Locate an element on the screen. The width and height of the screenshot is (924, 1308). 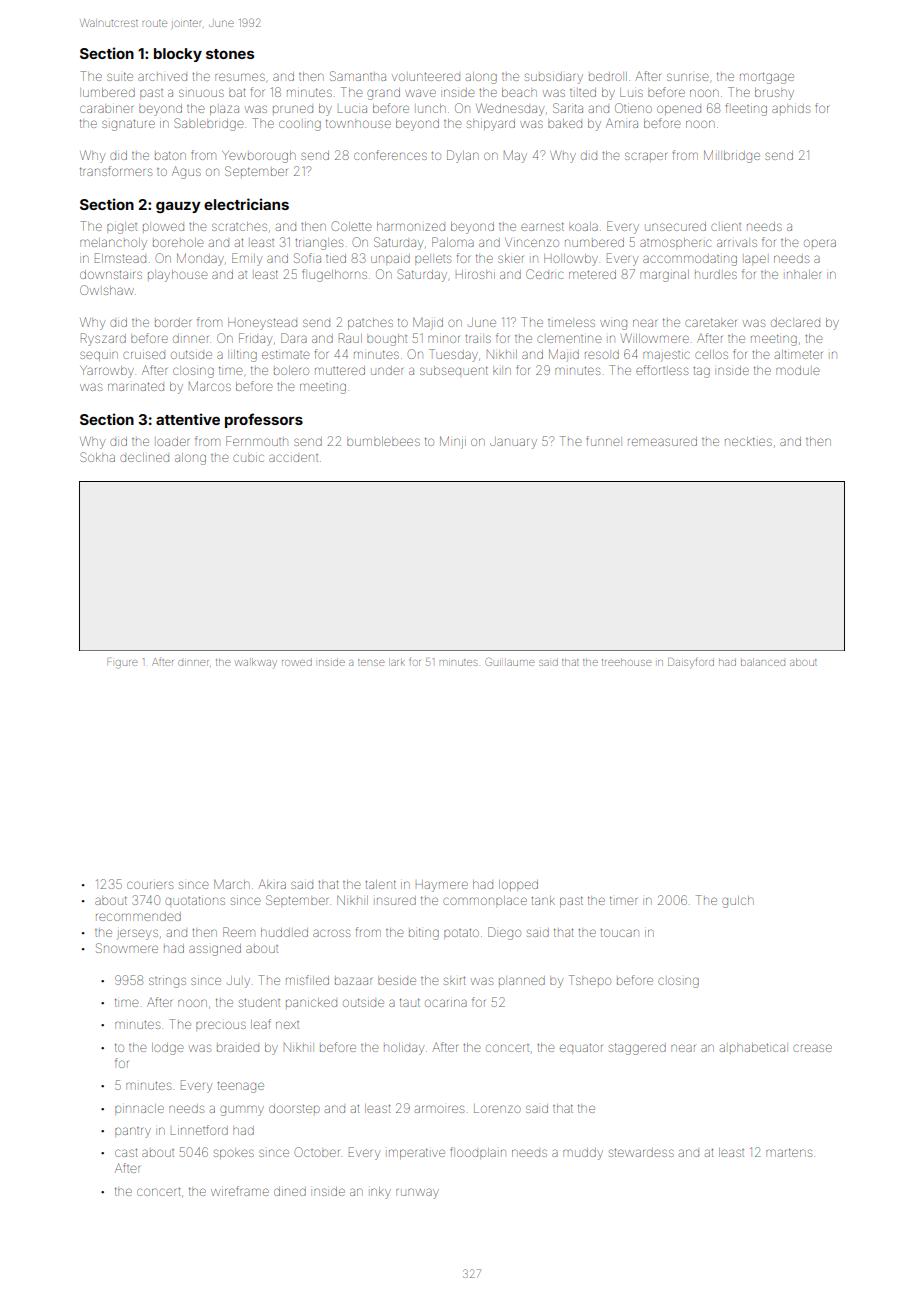
gulch is located at coordinates (737, 902).
